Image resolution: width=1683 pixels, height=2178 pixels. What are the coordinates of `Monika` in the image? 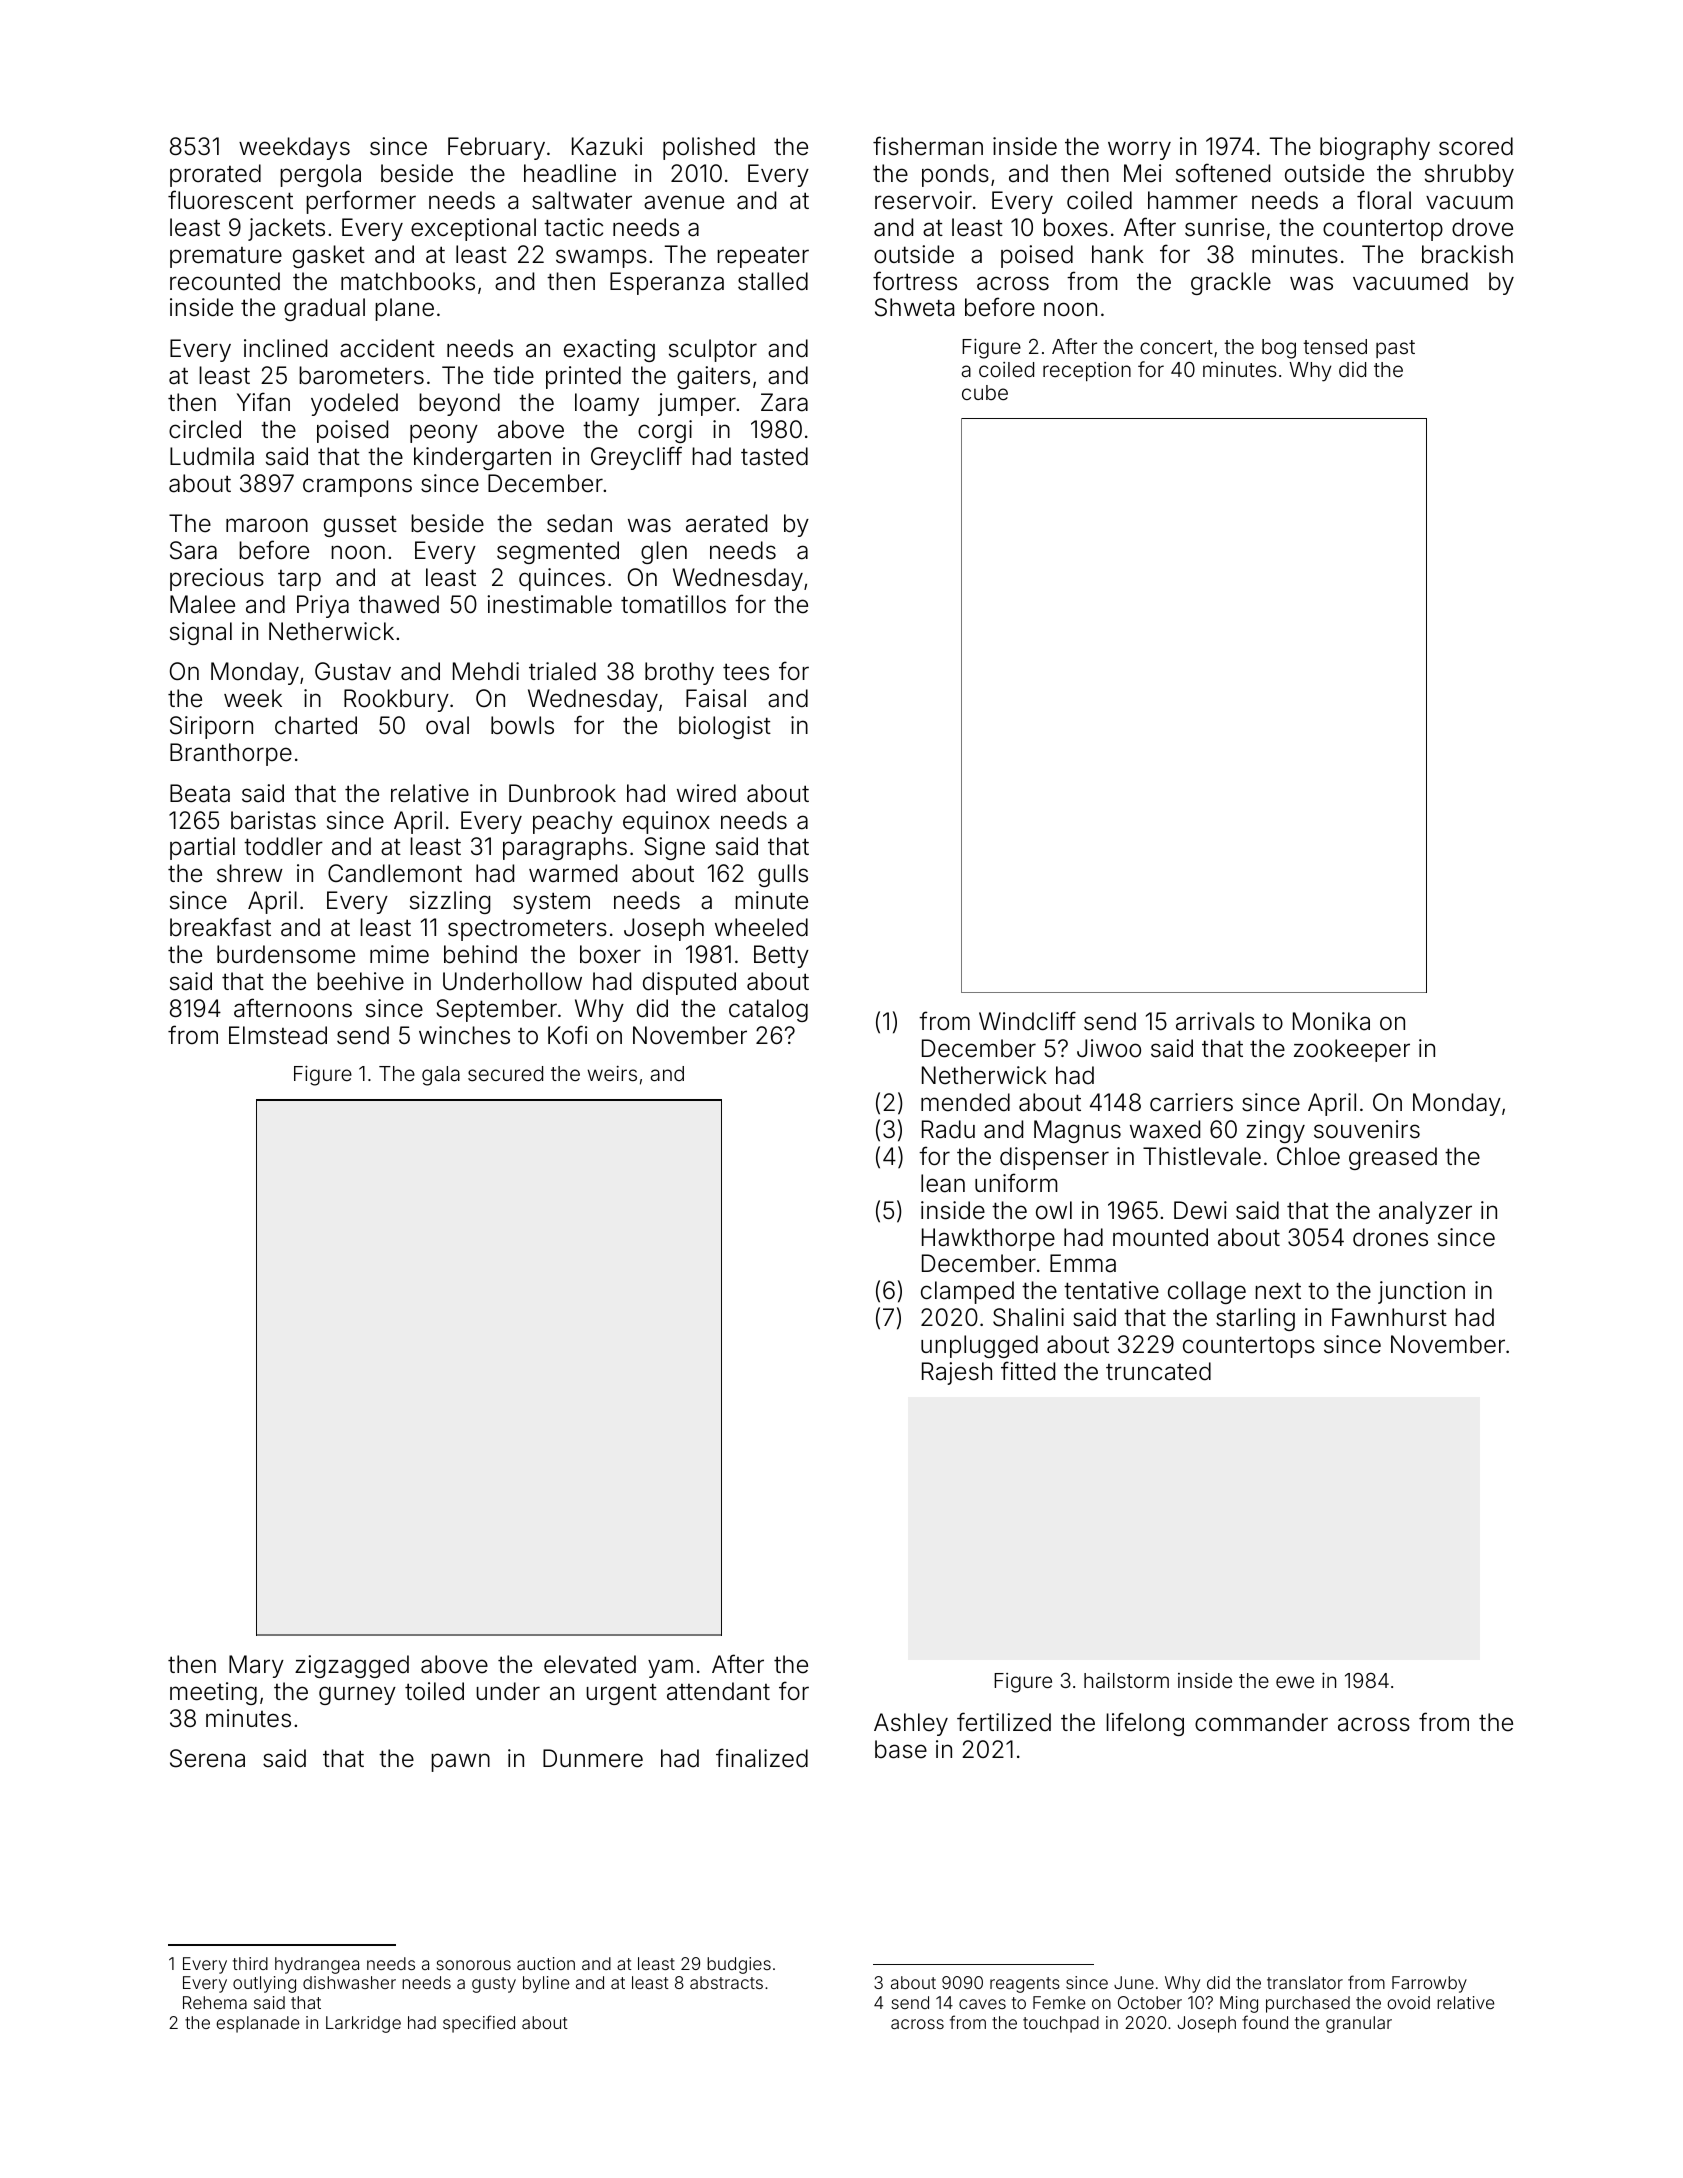 It's located at (1331, 1021).
